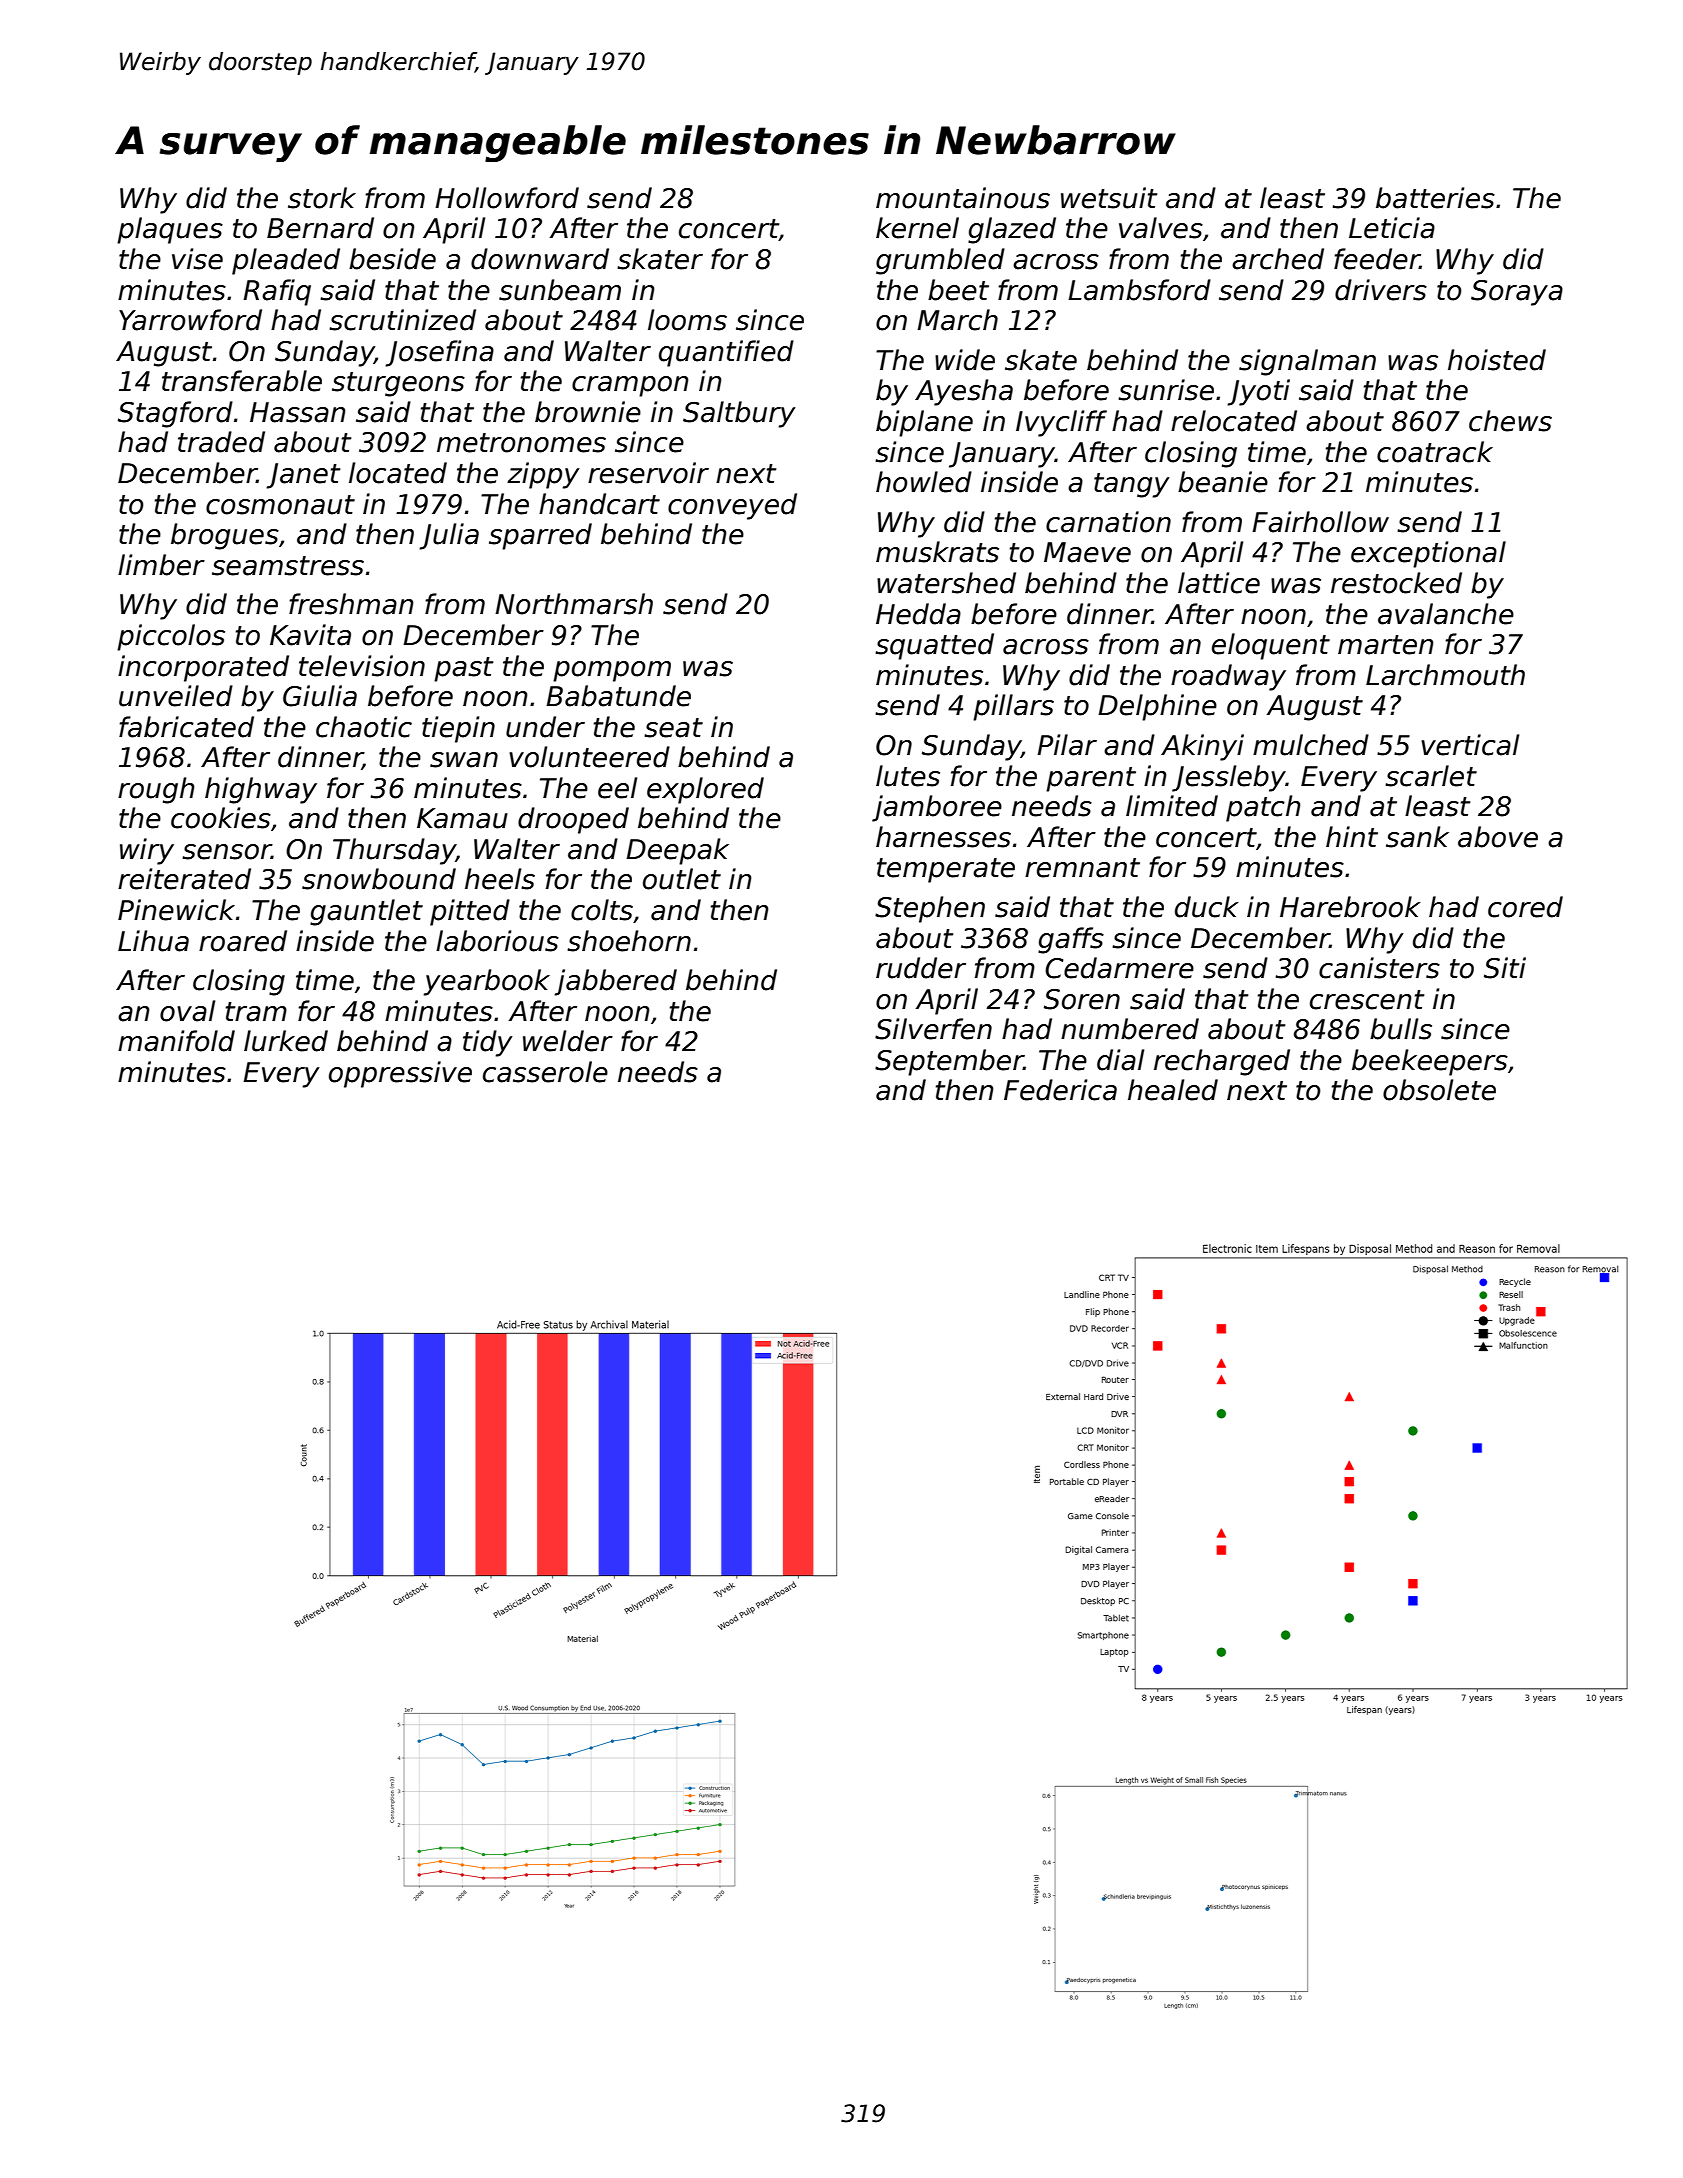 This image has width=1683, height=2178. What do you see at coordinates (1223, 482) in the image?
I see `beanie` at bounding box center [1223, 482].
